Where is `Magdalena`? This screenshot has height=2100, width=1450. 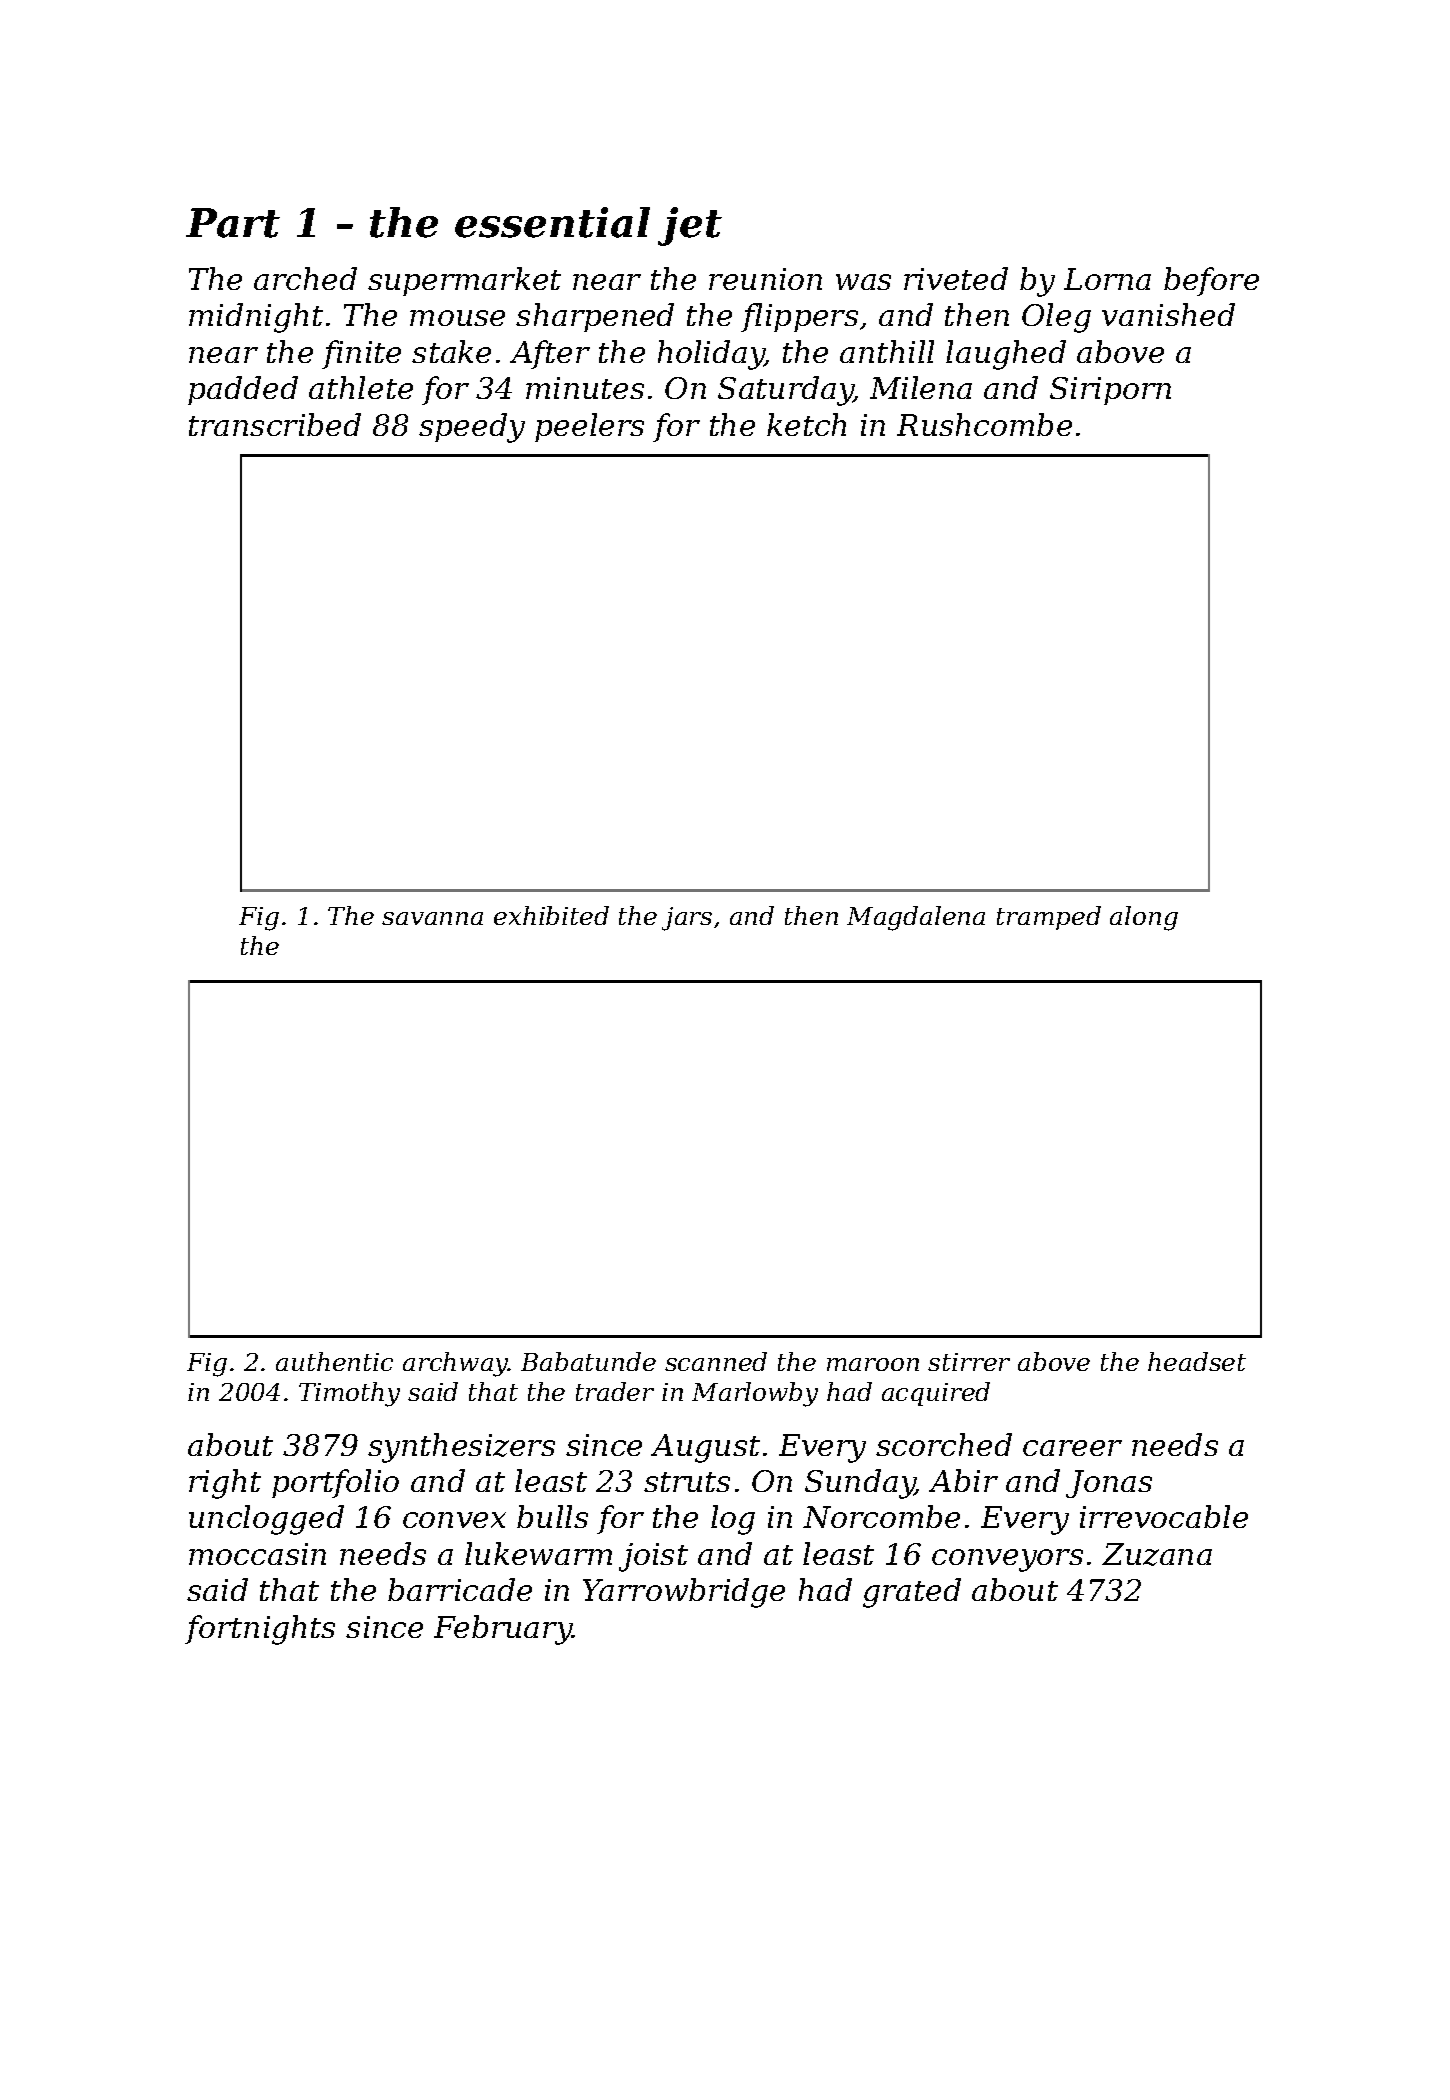 Magdalena is located at coordinates (916, 918).
